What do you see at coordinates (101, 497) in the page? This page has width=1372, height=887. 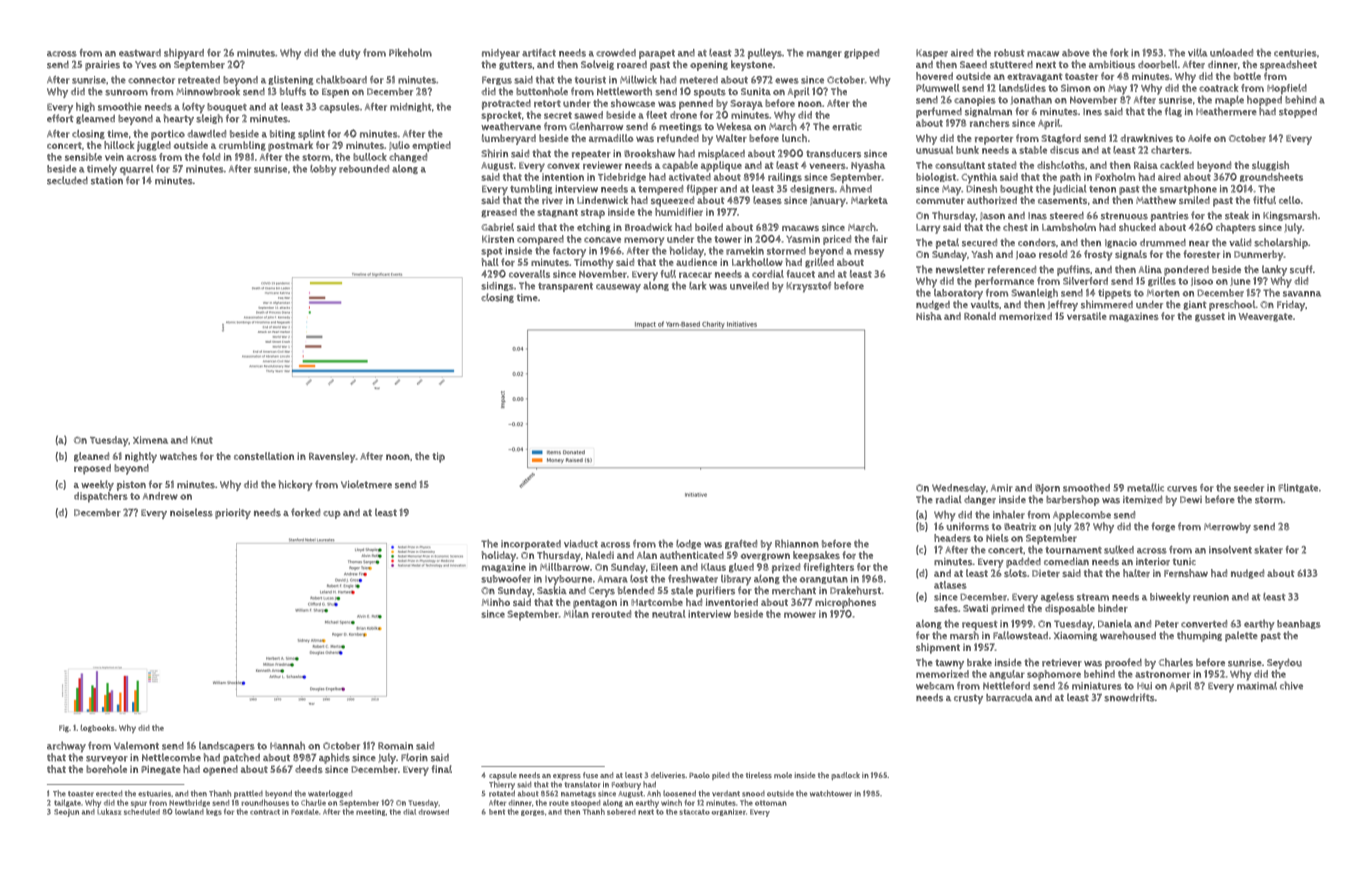 I see `dispatchers` at bounding box center [101, 497].
